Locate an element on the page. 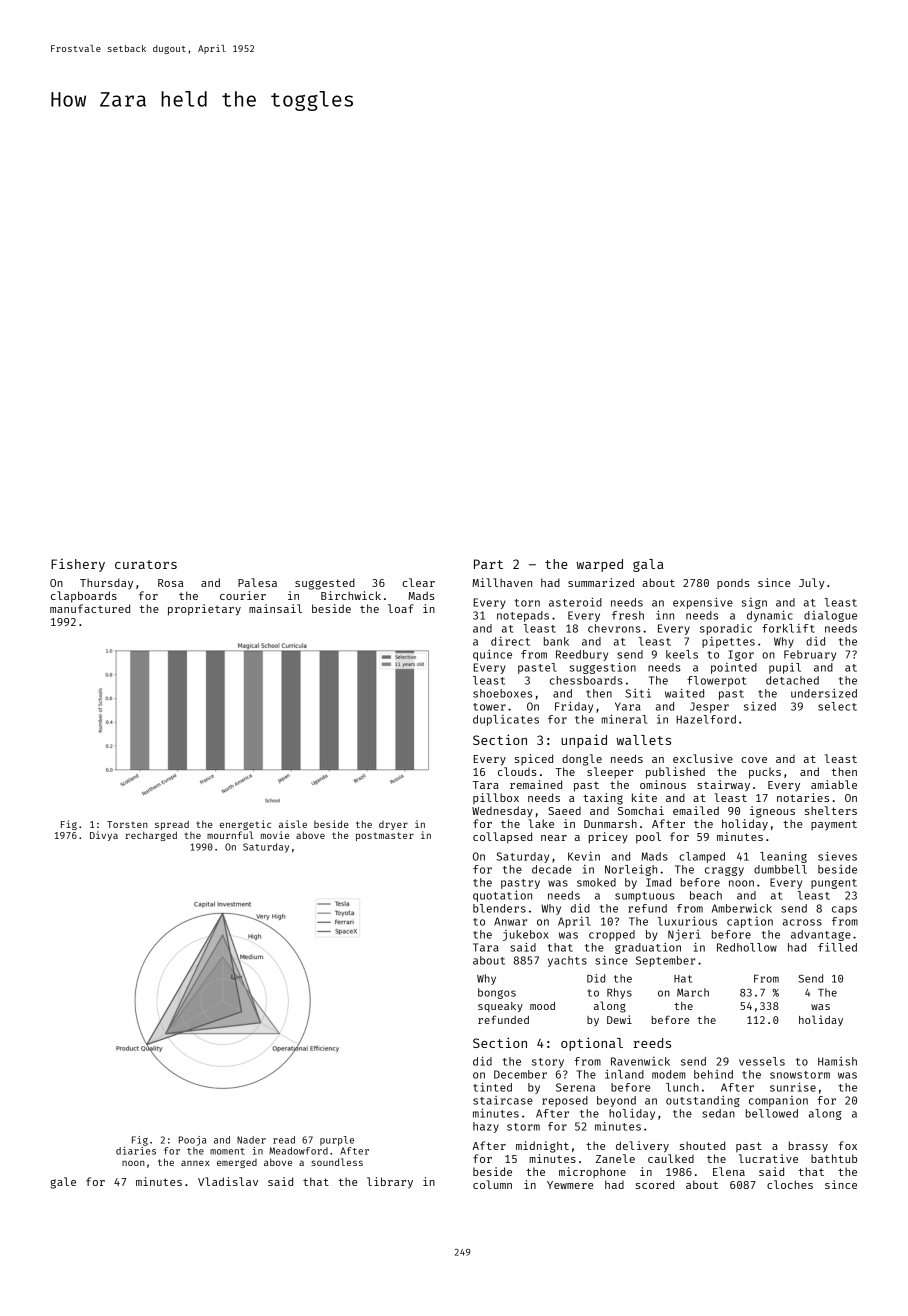  inn is located at coordinates (665, 615).
